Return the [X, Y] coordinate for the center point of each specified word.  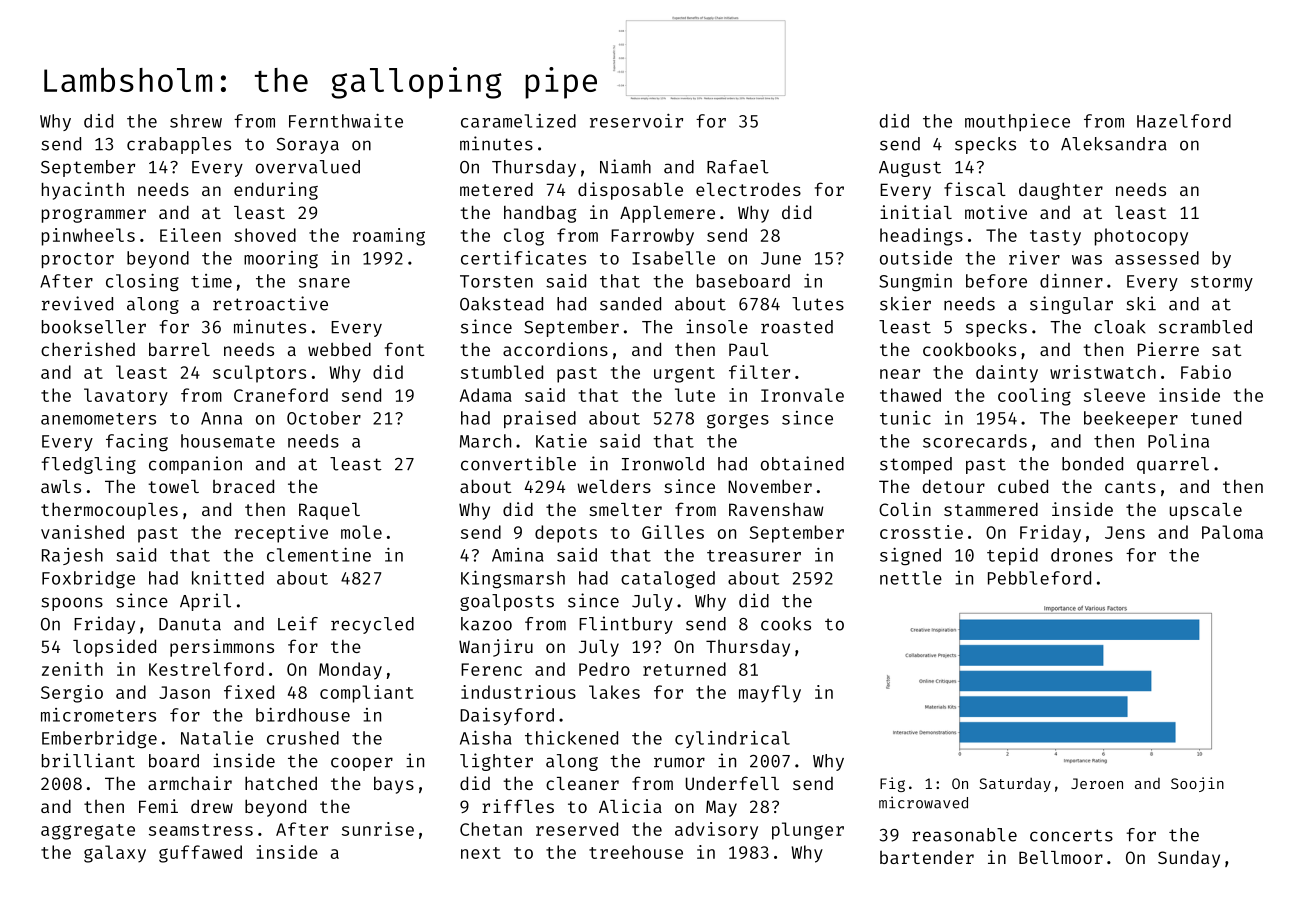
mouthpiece [1017, 122]
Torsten [496, 281]
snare [324, 283]
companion [195, 465]
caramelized [518, 121]
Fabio [1206, 372]
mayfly [770, 694]
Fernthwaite [346, 121]
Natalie [217, 738]
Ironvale [802, 395]
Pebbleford [1039, 578]
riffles [518, 806]
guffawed [200, 854]
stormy [1222, 283]
